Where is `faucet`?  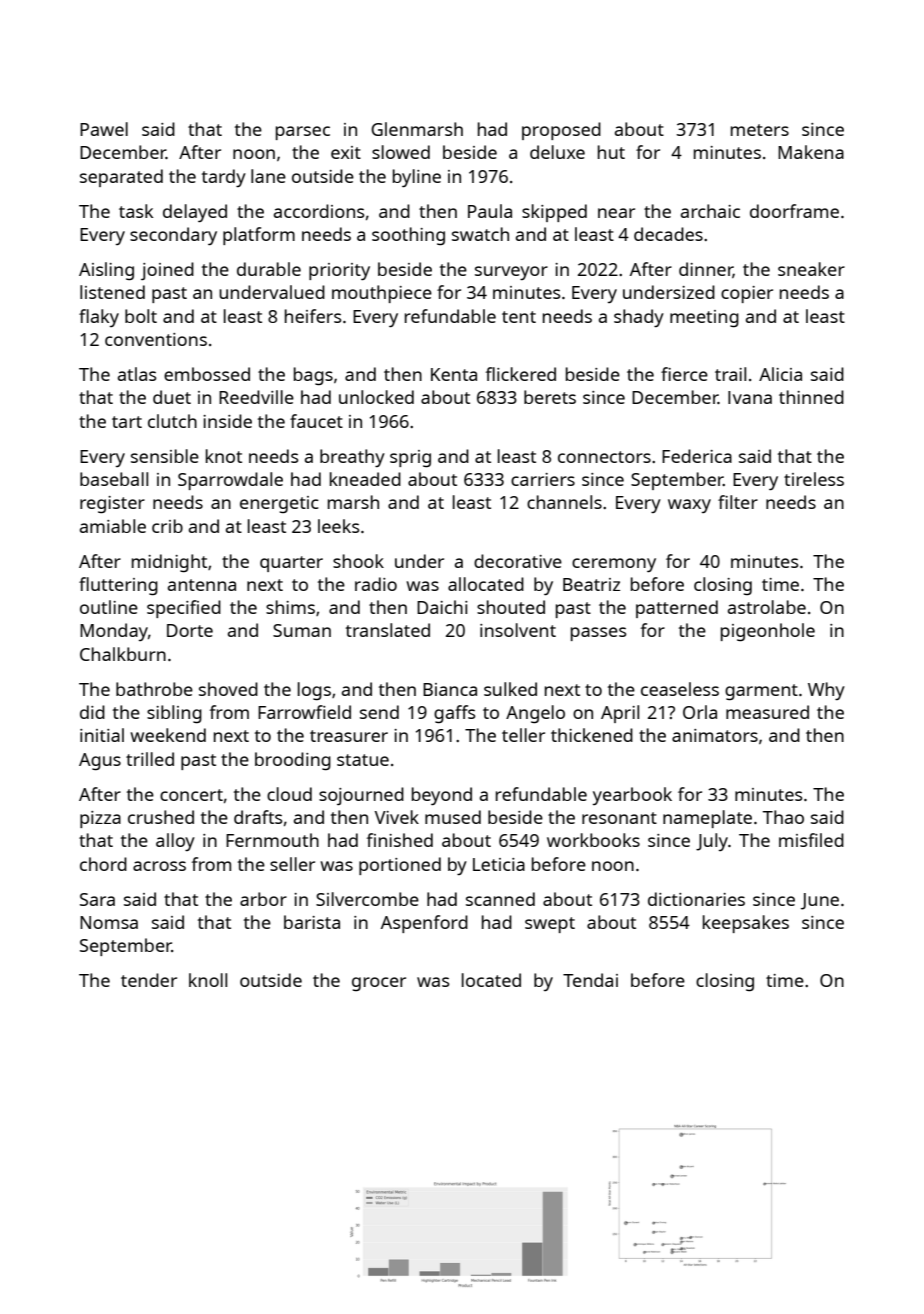
faucet is located at coordinates (316, 421).
